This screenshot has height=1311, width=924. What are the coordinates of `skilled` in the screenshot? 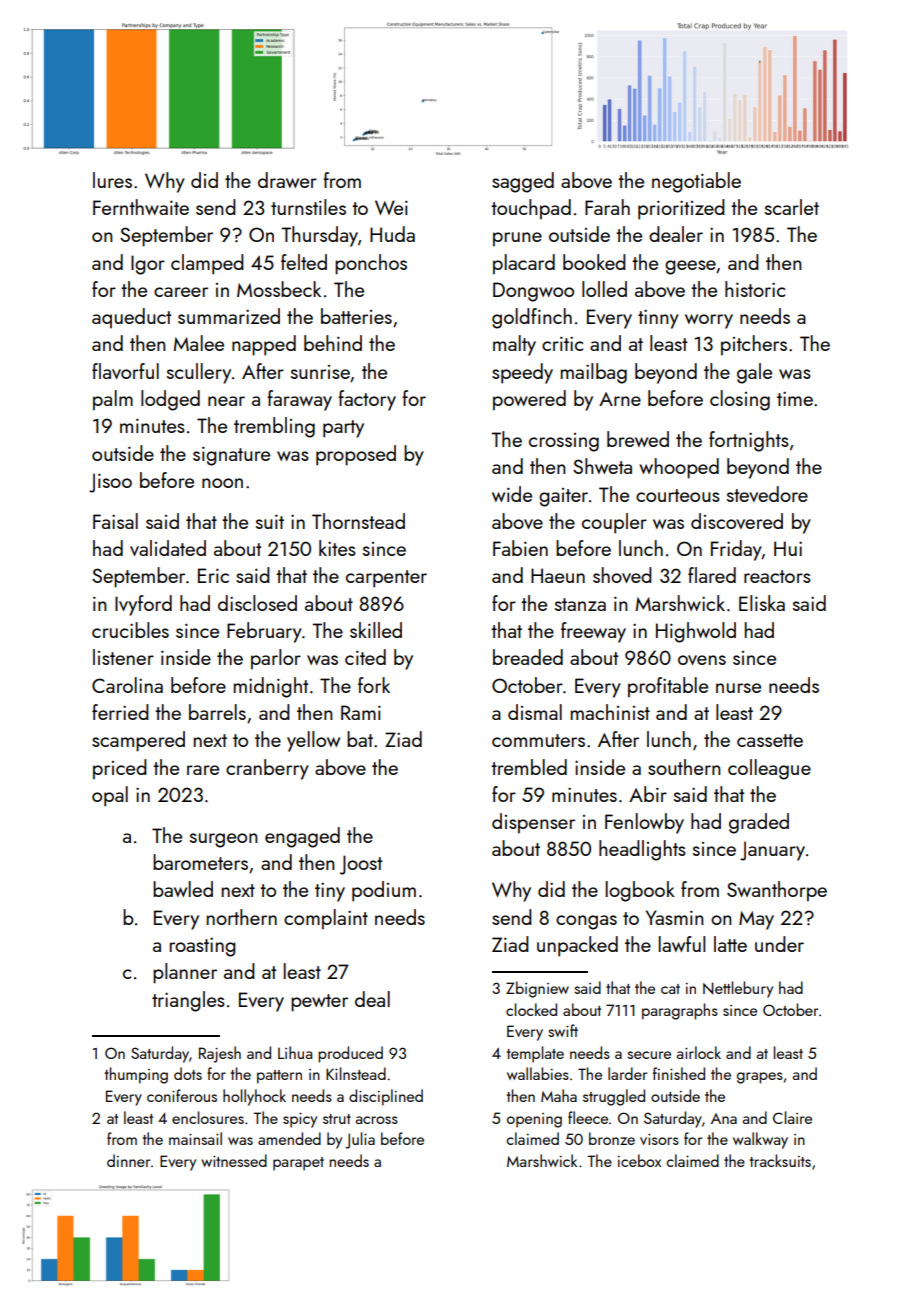 It's located at (376, 630).
